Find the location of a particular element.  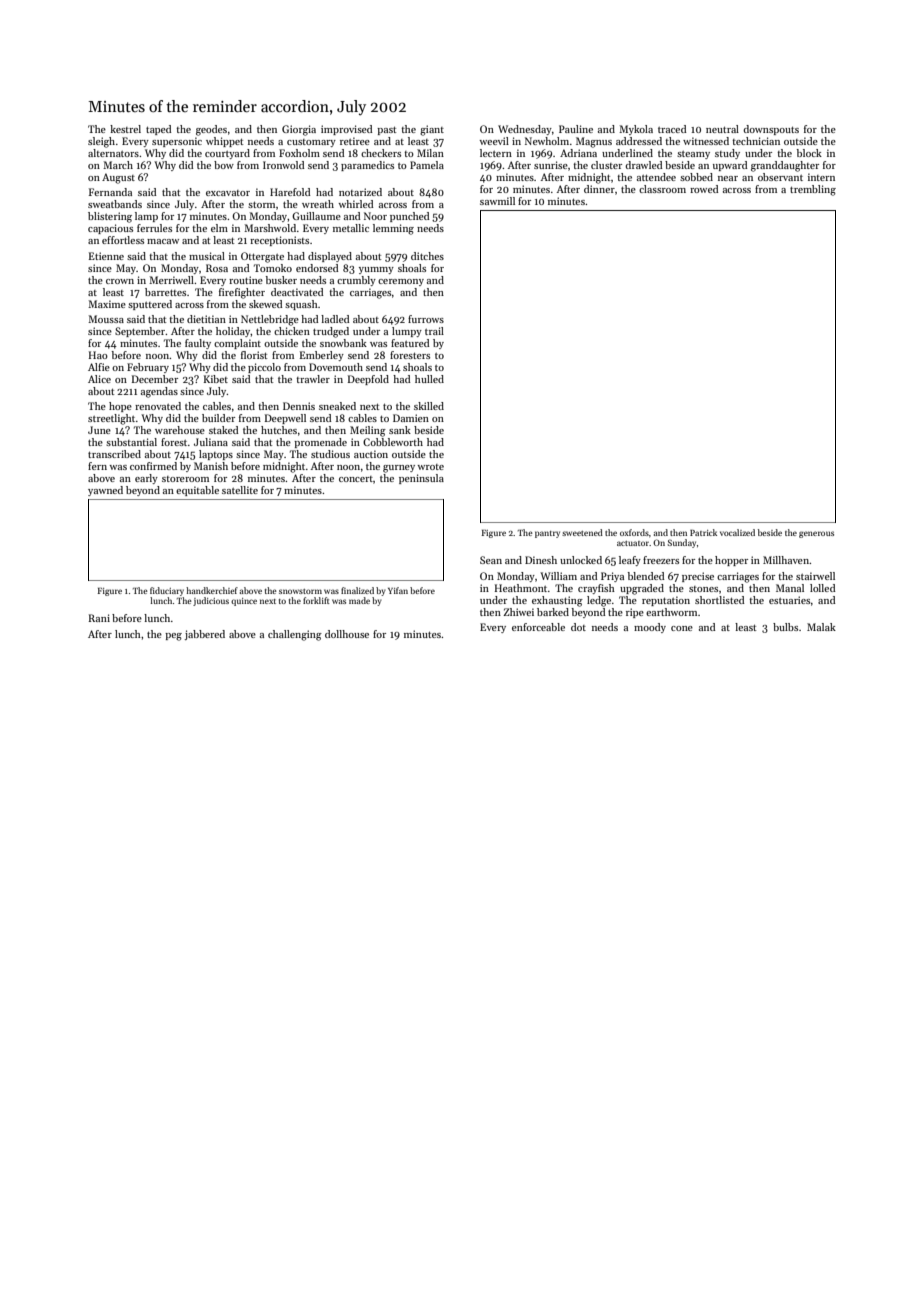

granddaughter is located at coordinates (785, 166).
